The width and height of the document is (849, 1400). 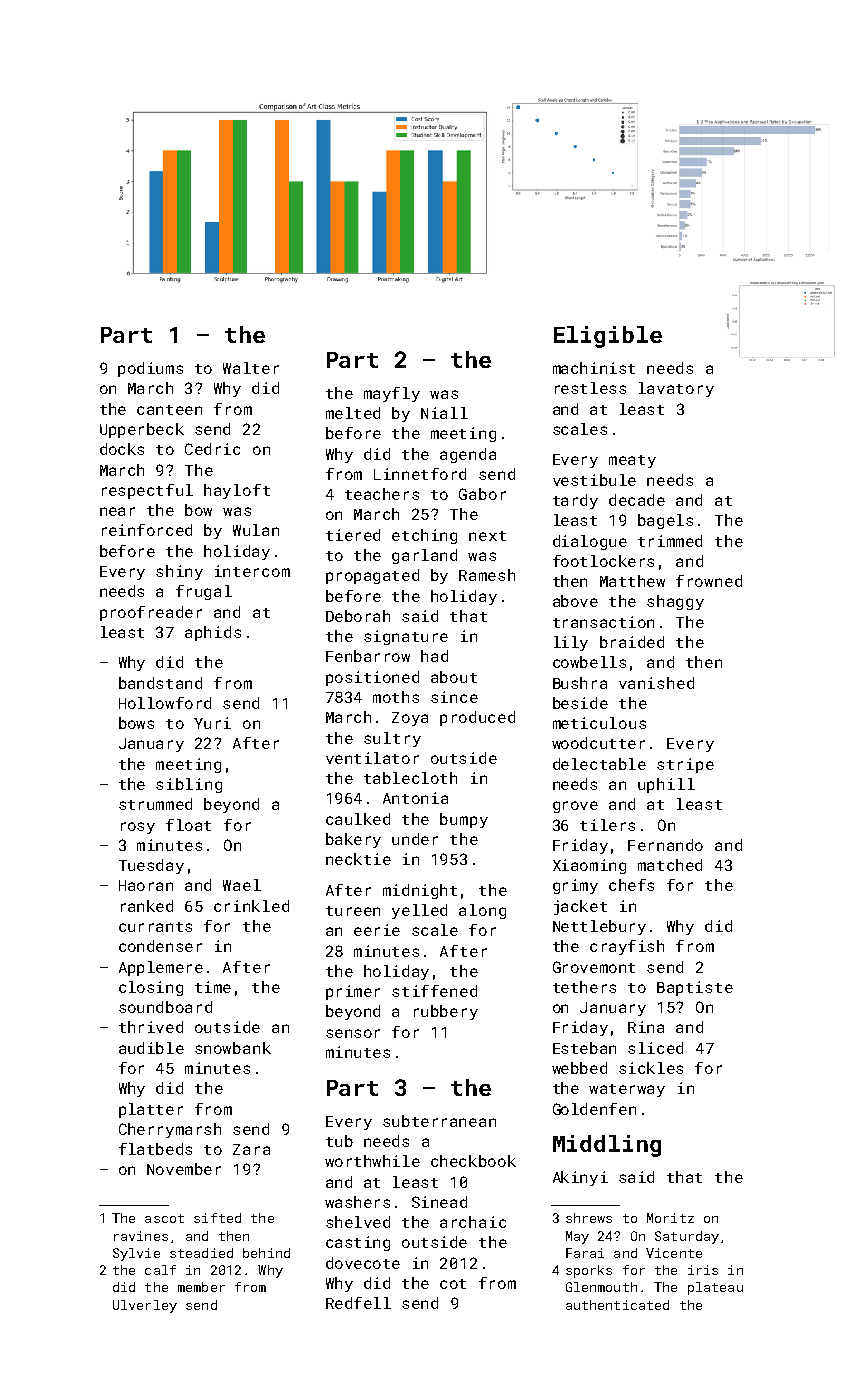 What do you see at coordinates (201, 1287) in the document?
I see `member` at bounding box center [201, 1287].
